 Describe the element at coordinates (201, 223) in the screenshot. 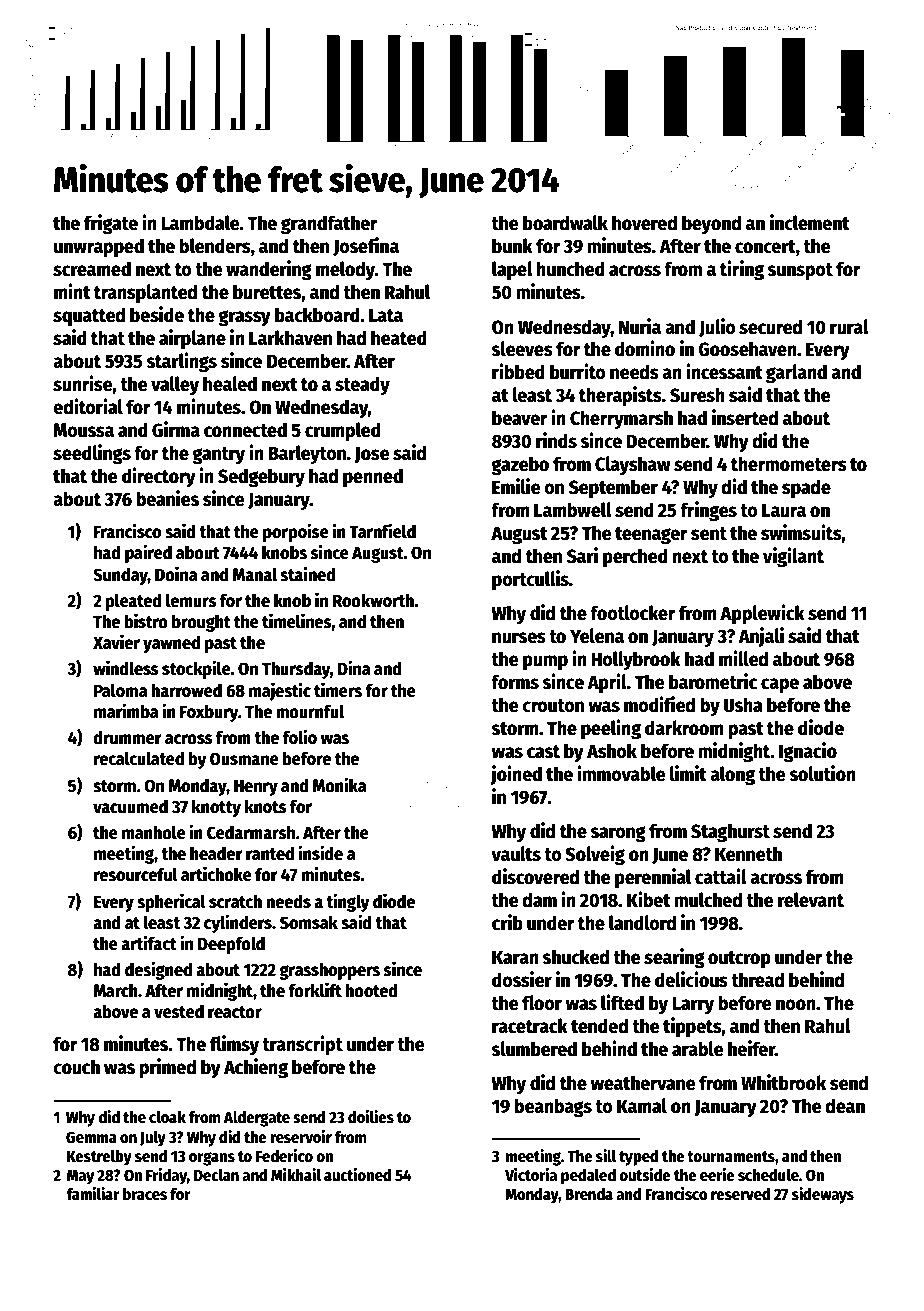

I see `Lambdale` at that location.
